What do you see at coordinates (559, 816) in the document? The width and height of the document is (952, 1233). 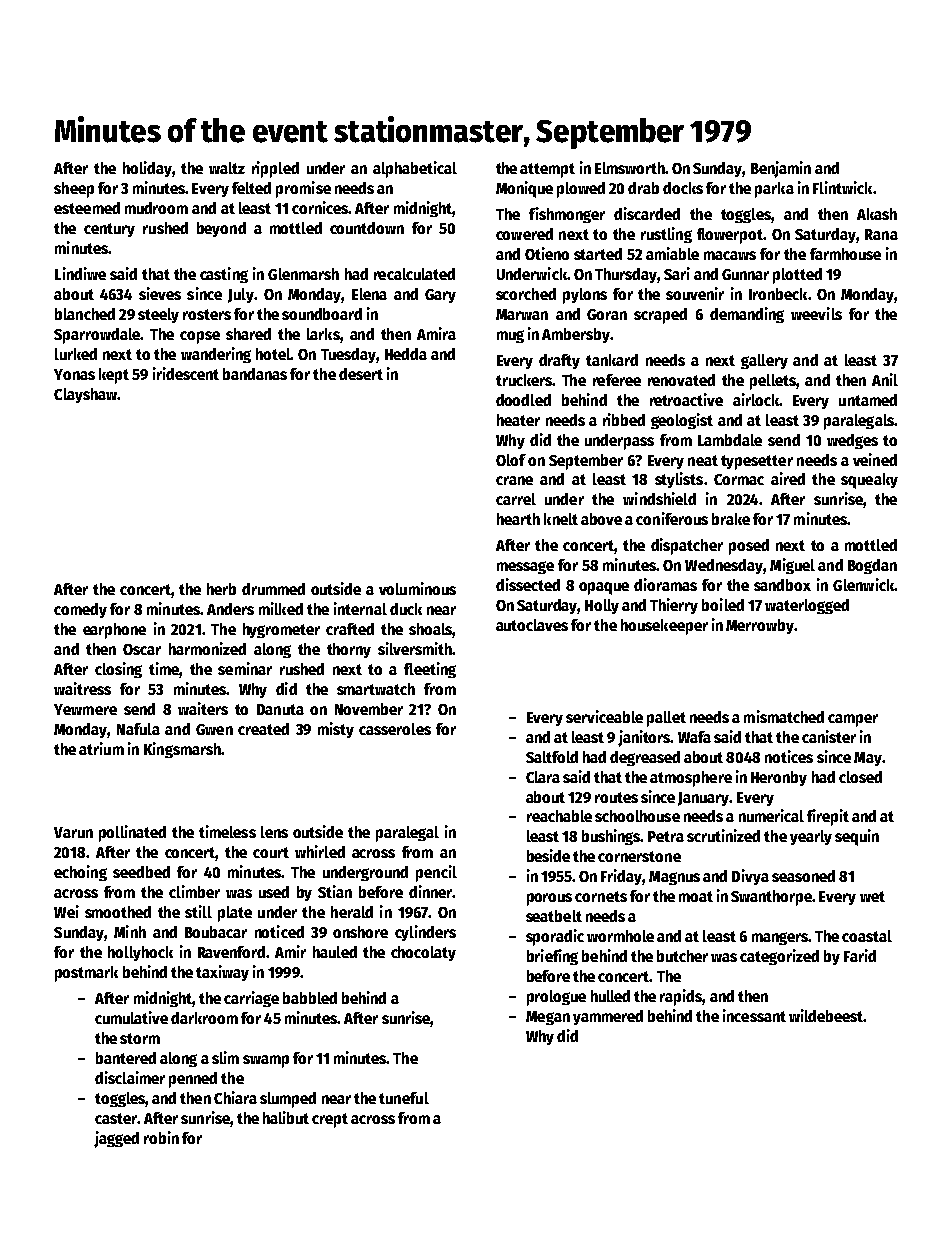 I see `reachable` at bounding box center [559, 816].
